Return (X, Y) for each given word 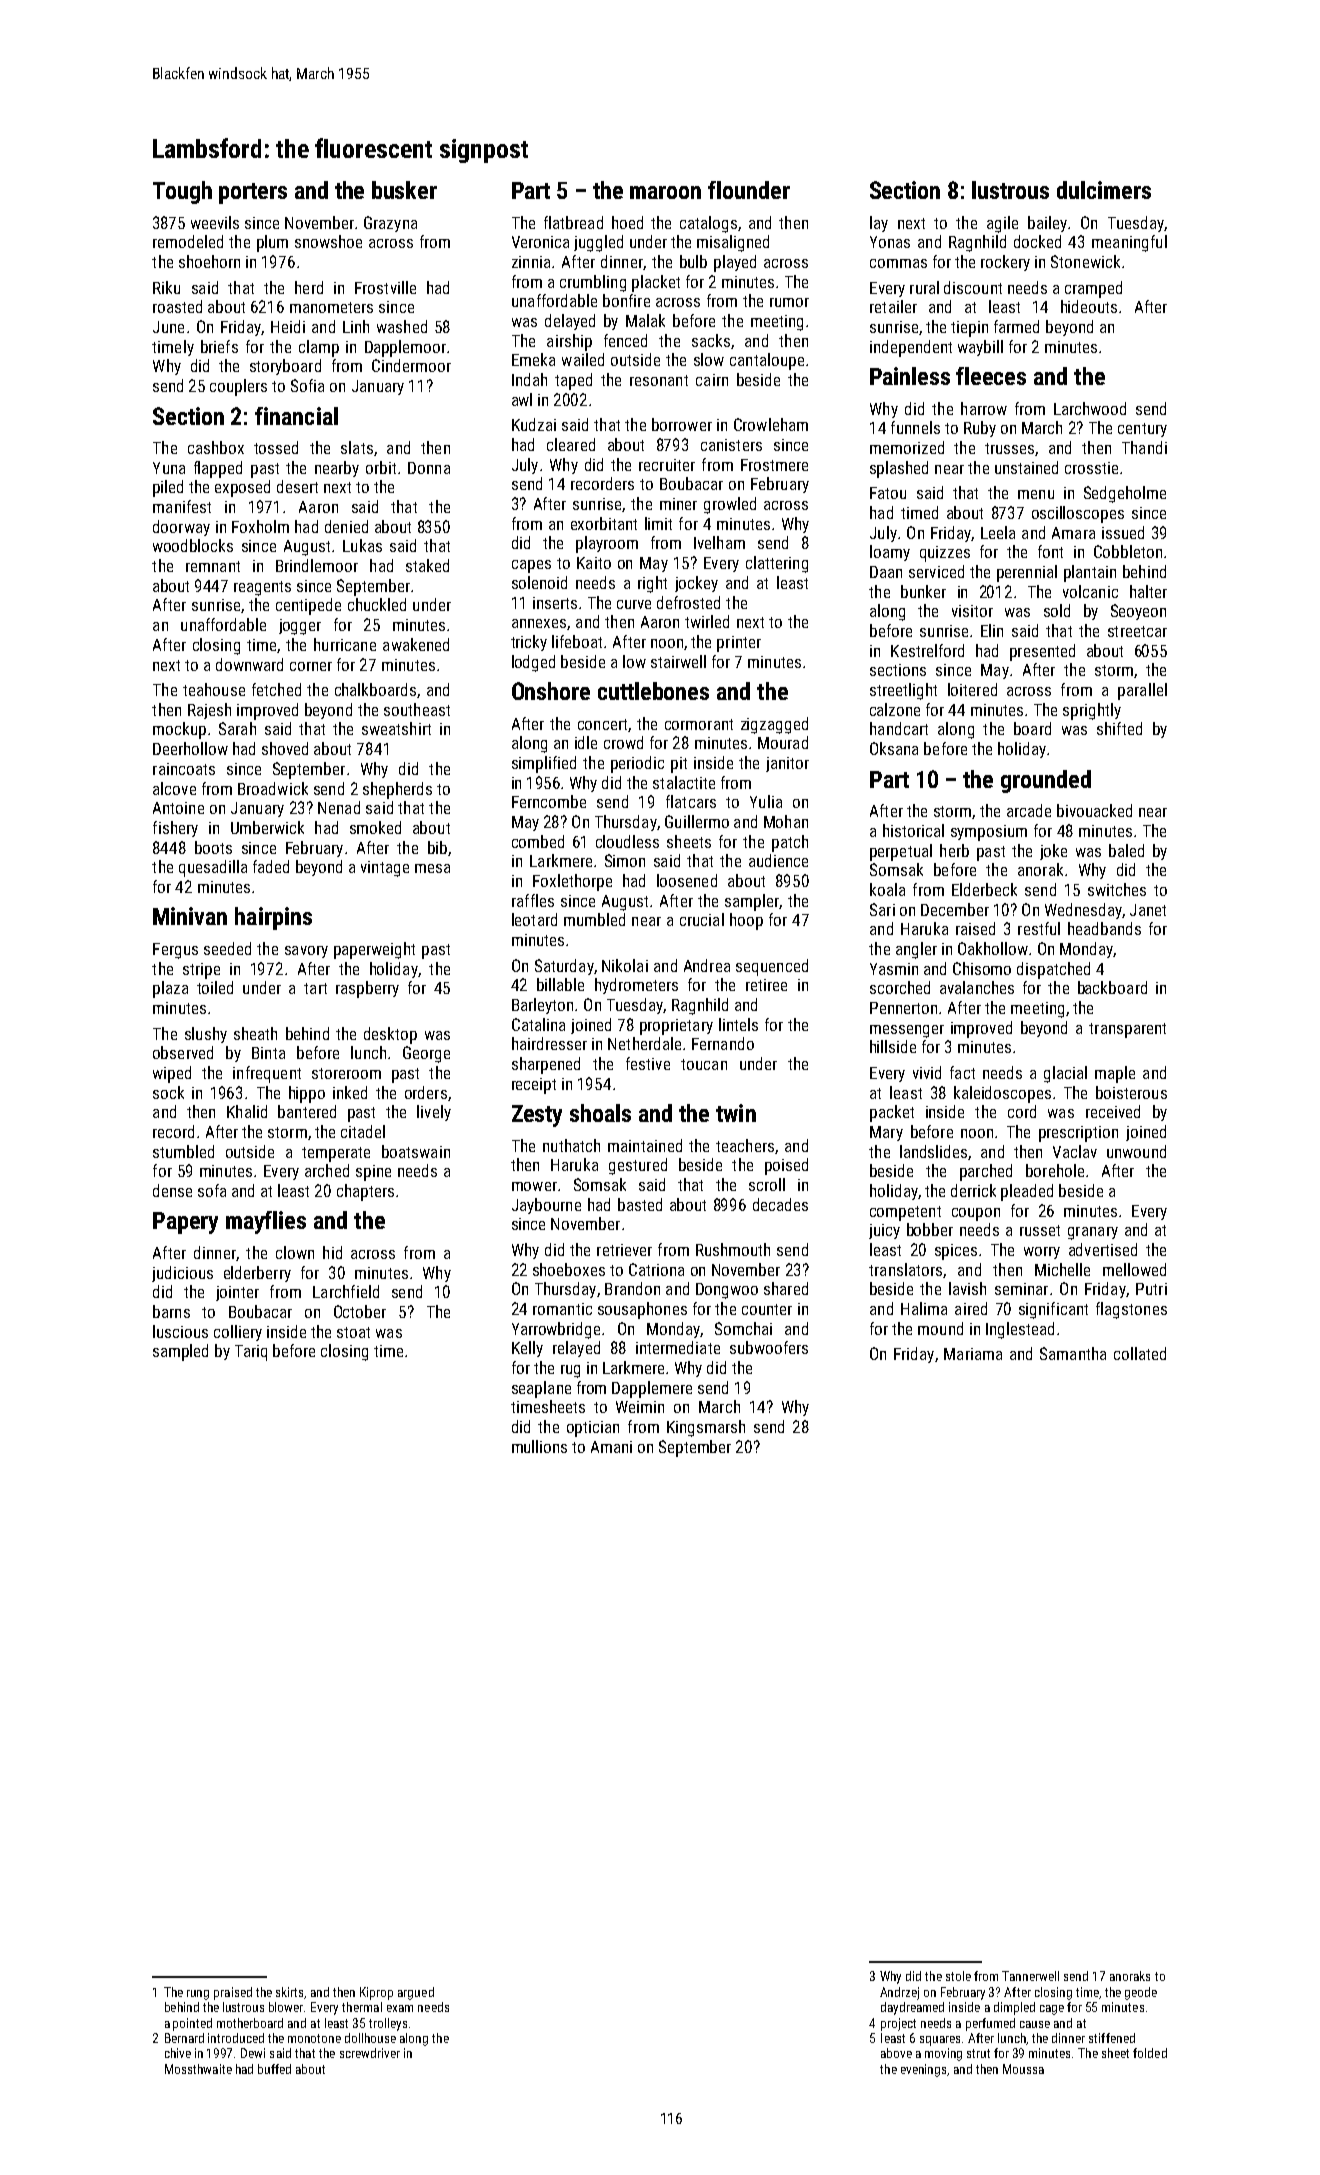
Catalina (538, 1024)
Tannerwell (1030, 1976)
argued (416, 1993)
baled (1126, 850)
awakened (416, 644)
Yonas (890, 242)
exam (400, 2008)
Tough (182, 192)
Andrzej (899, 1993)
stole (958, 1976)
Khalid (247, 1111)
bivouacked (1094, 810)
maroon (665, 192)
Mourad (783, 742)
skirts (290, 1993)
